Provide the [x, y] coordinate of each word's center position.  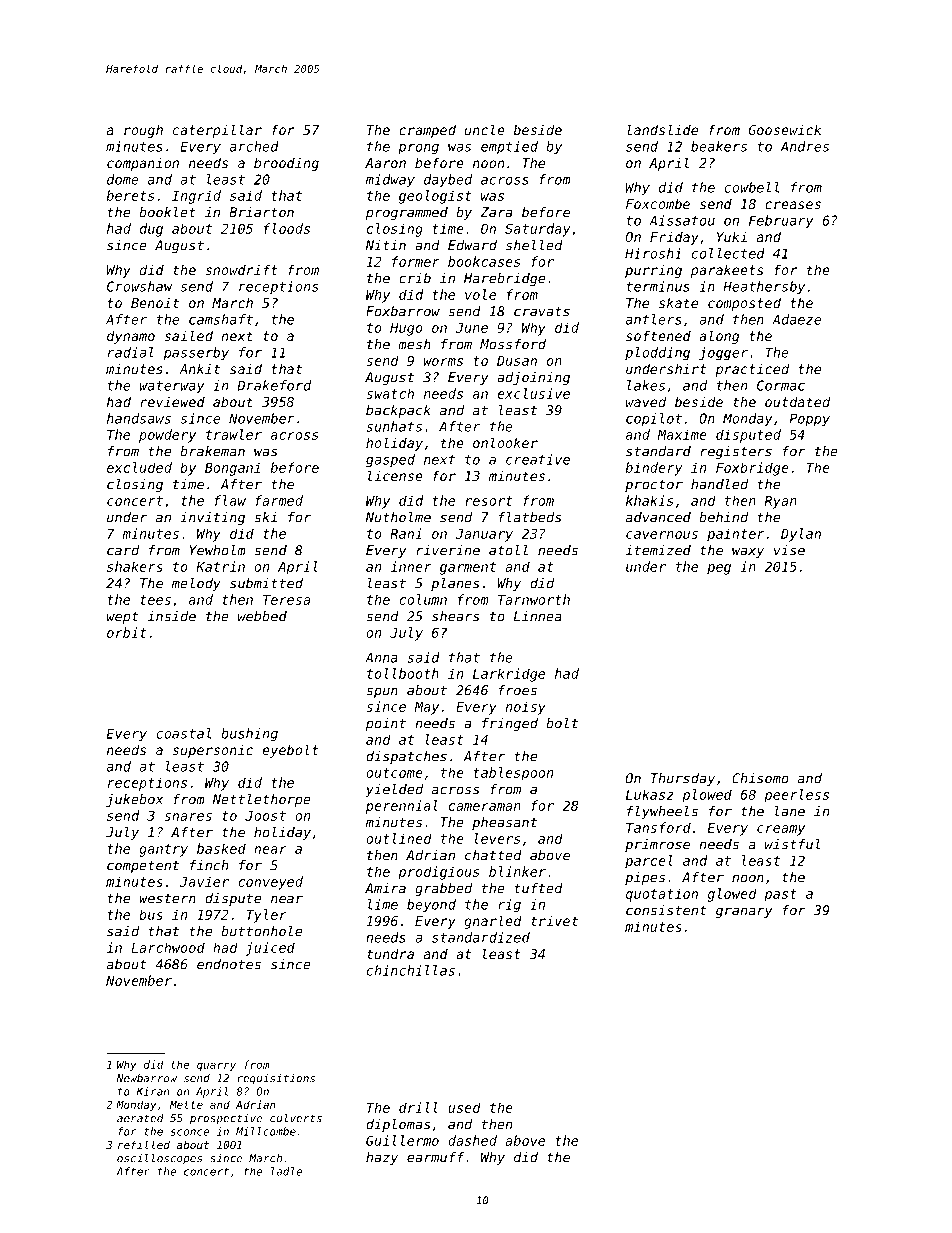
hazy [382, 1158]
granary [744, 912]
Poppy [810, 419]
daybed [448, 180]
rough [143, 131]
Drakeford [274, 385]
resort [489, 501]
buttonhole [261, 931]
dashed [472, 1140]
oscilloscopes [159, 1159]
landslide [662, 129]
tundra [390, 954]
